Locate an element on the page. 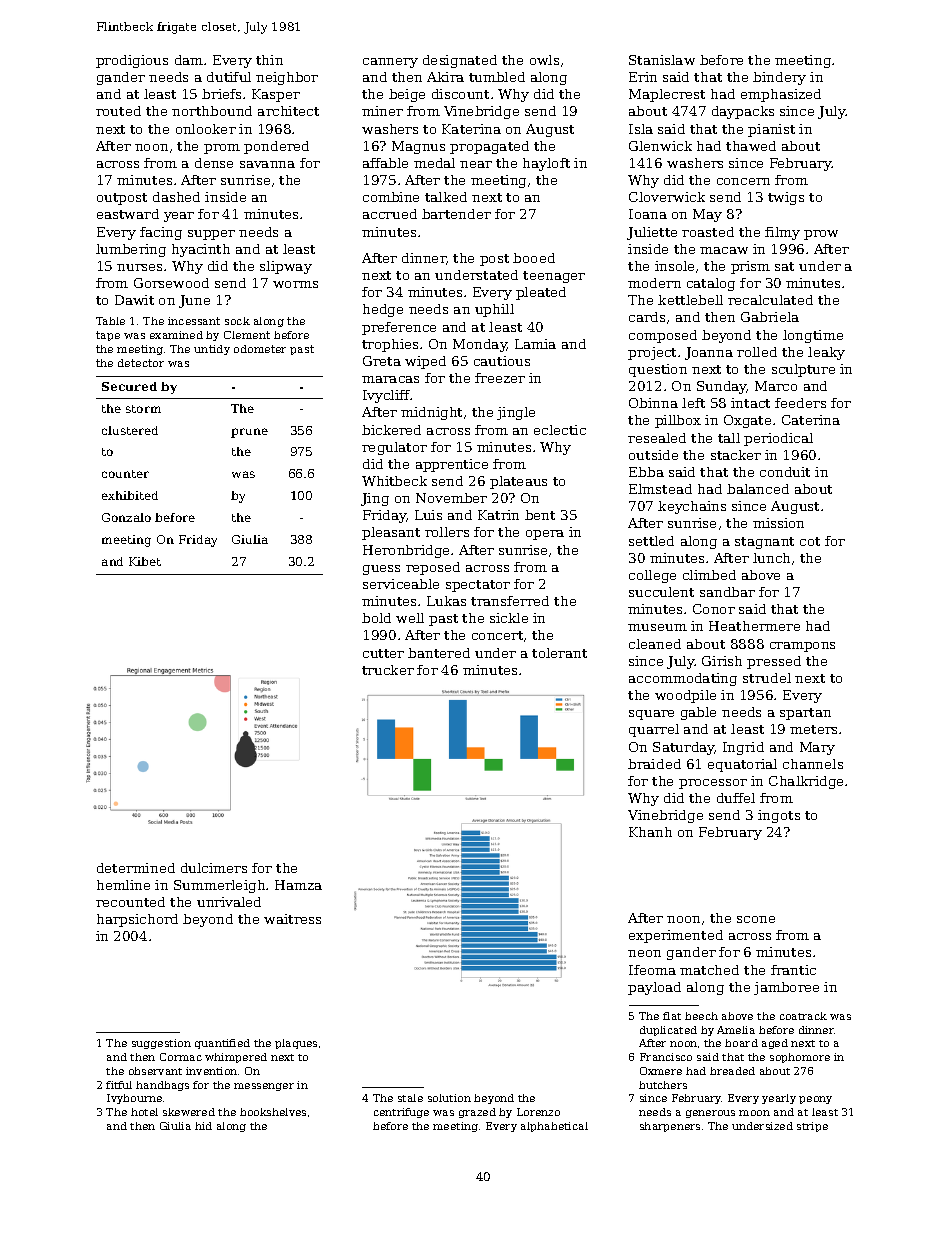 This document has height=1233, width=952. slipway is located at coordinates (286, 267).
